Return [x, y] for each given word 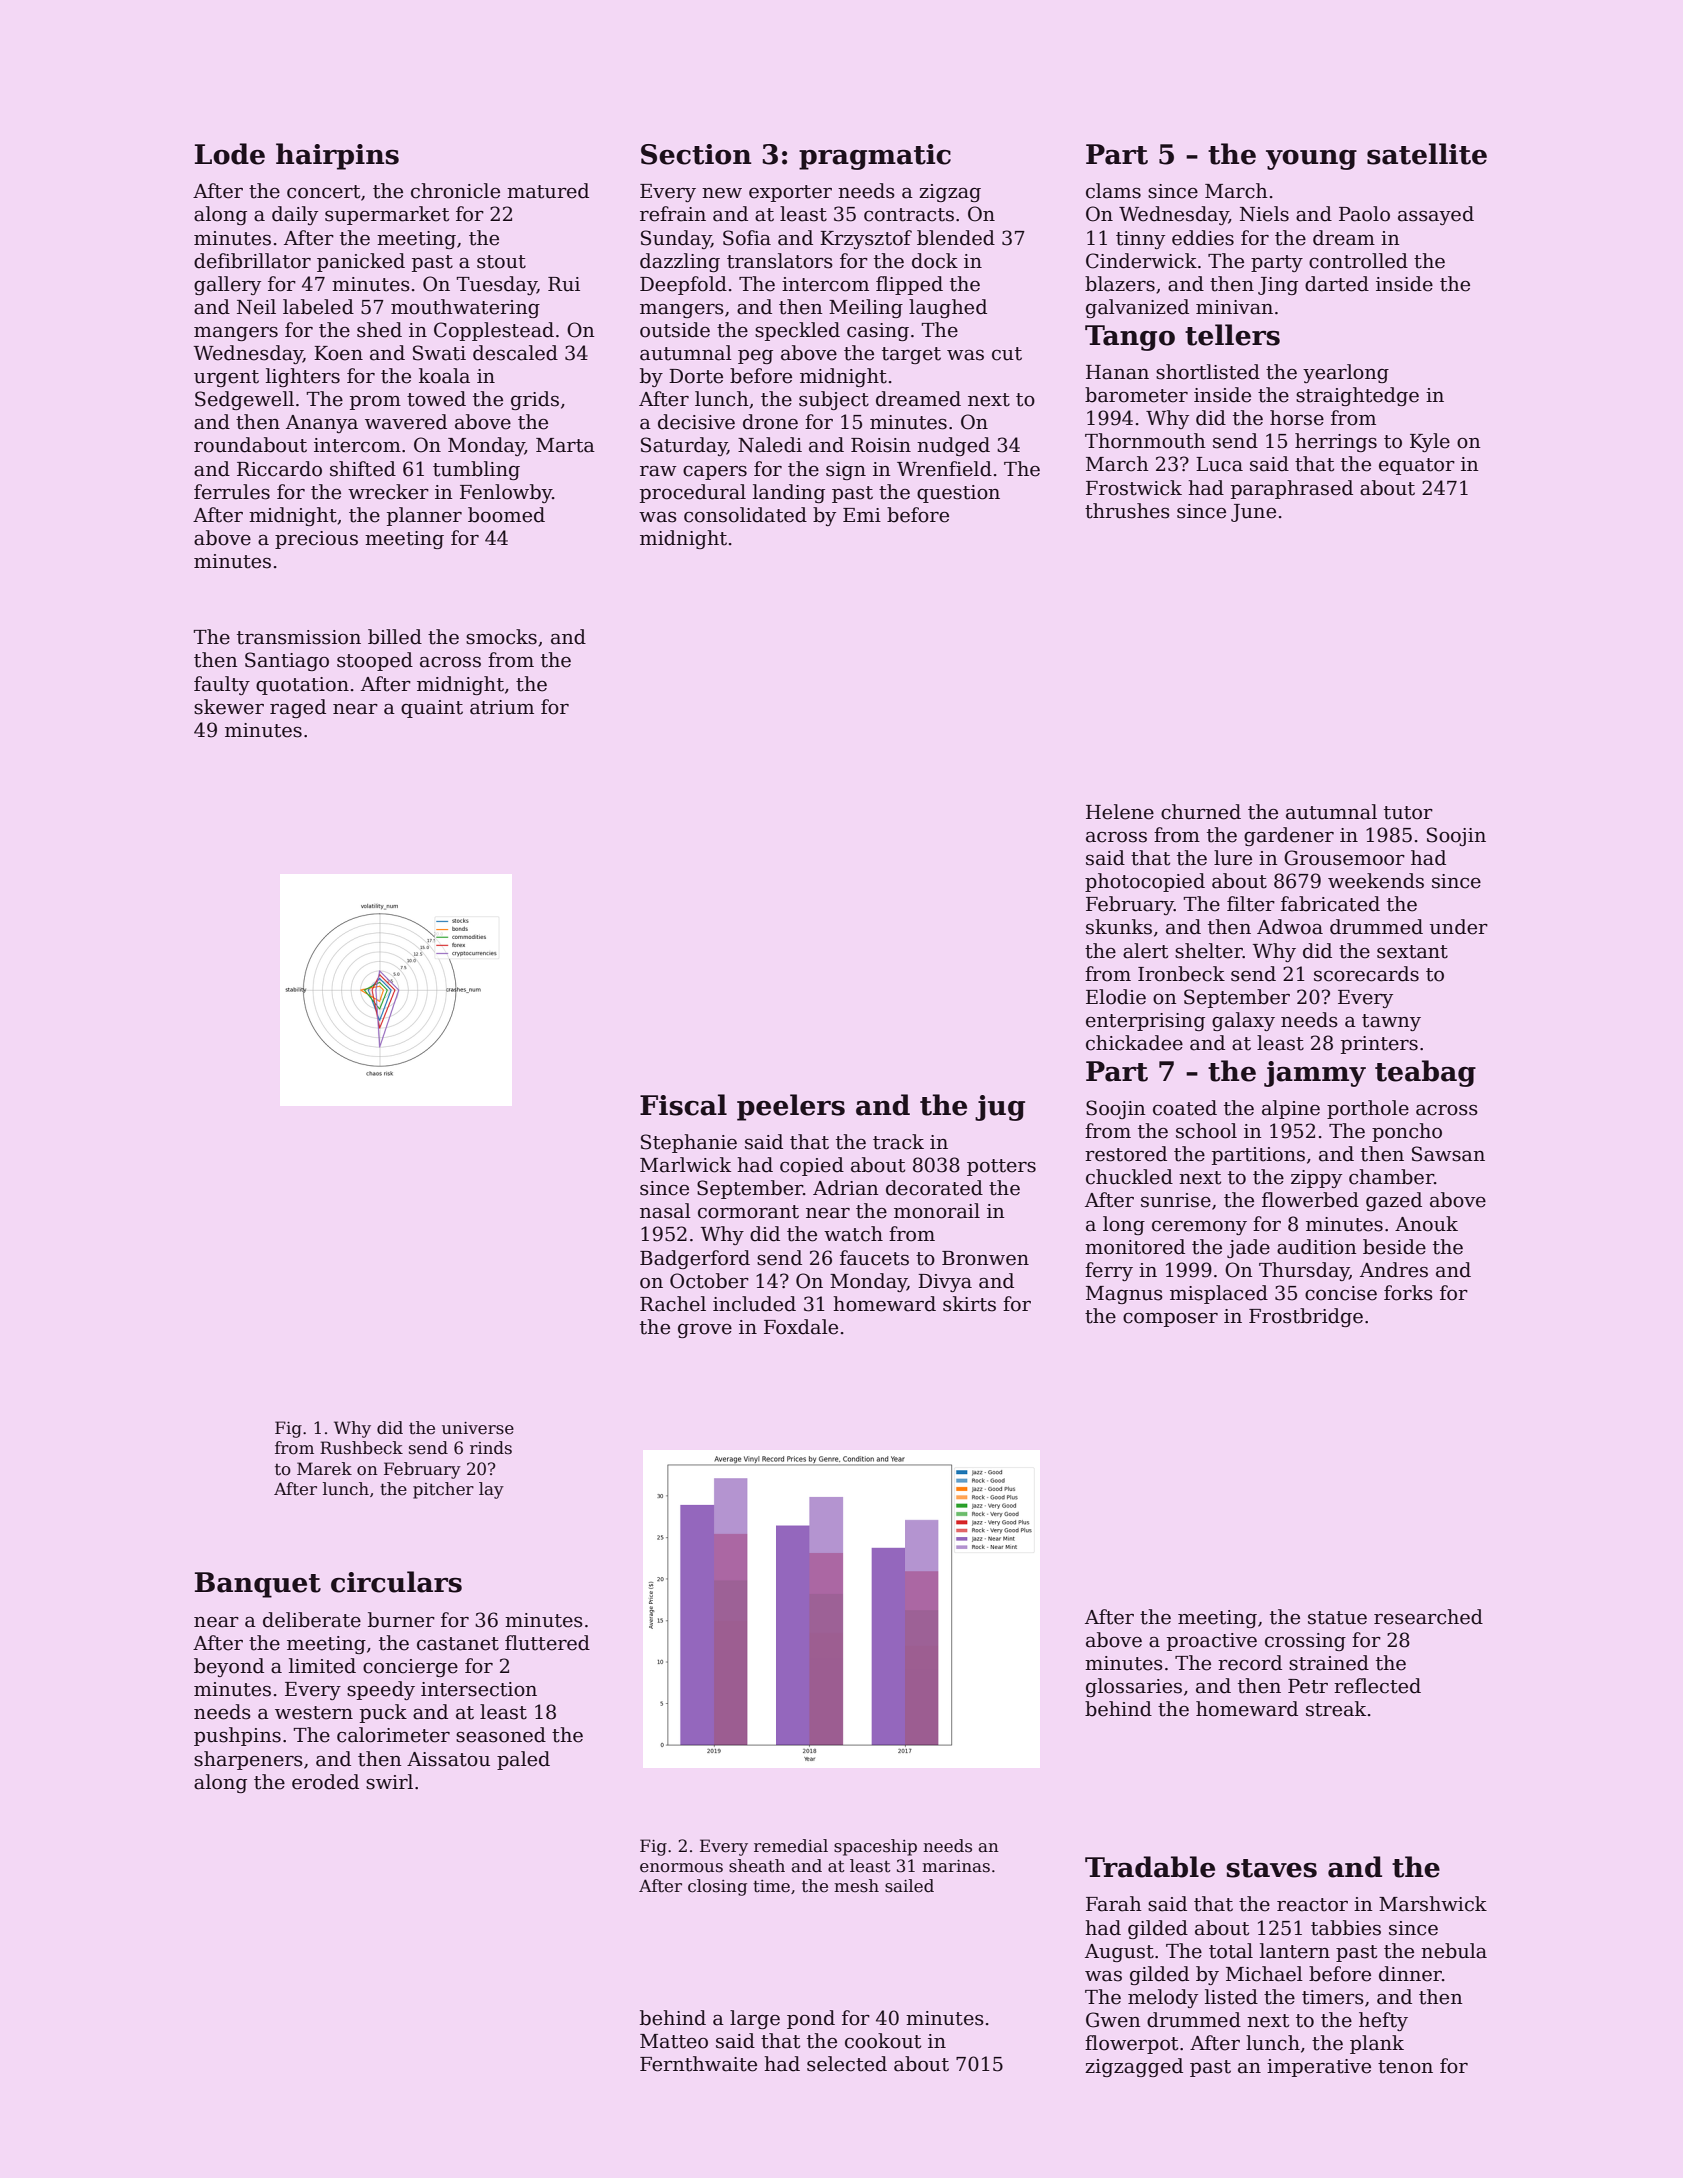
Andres [1394, 1270]
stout [501, 262]
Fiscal [683, 1105]
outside [675, 330]
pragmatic [875, 157]
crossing [1305, 1642]
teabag [1425, 1073]
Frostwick [1134, 488]
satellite [1427, 154]
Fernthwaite [698, 2064]
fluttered [547, 1643]
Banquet [258, 1585]
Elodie [1116, 997]
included [754, 1304]
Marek [324, 1469]
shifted [363, 469]
